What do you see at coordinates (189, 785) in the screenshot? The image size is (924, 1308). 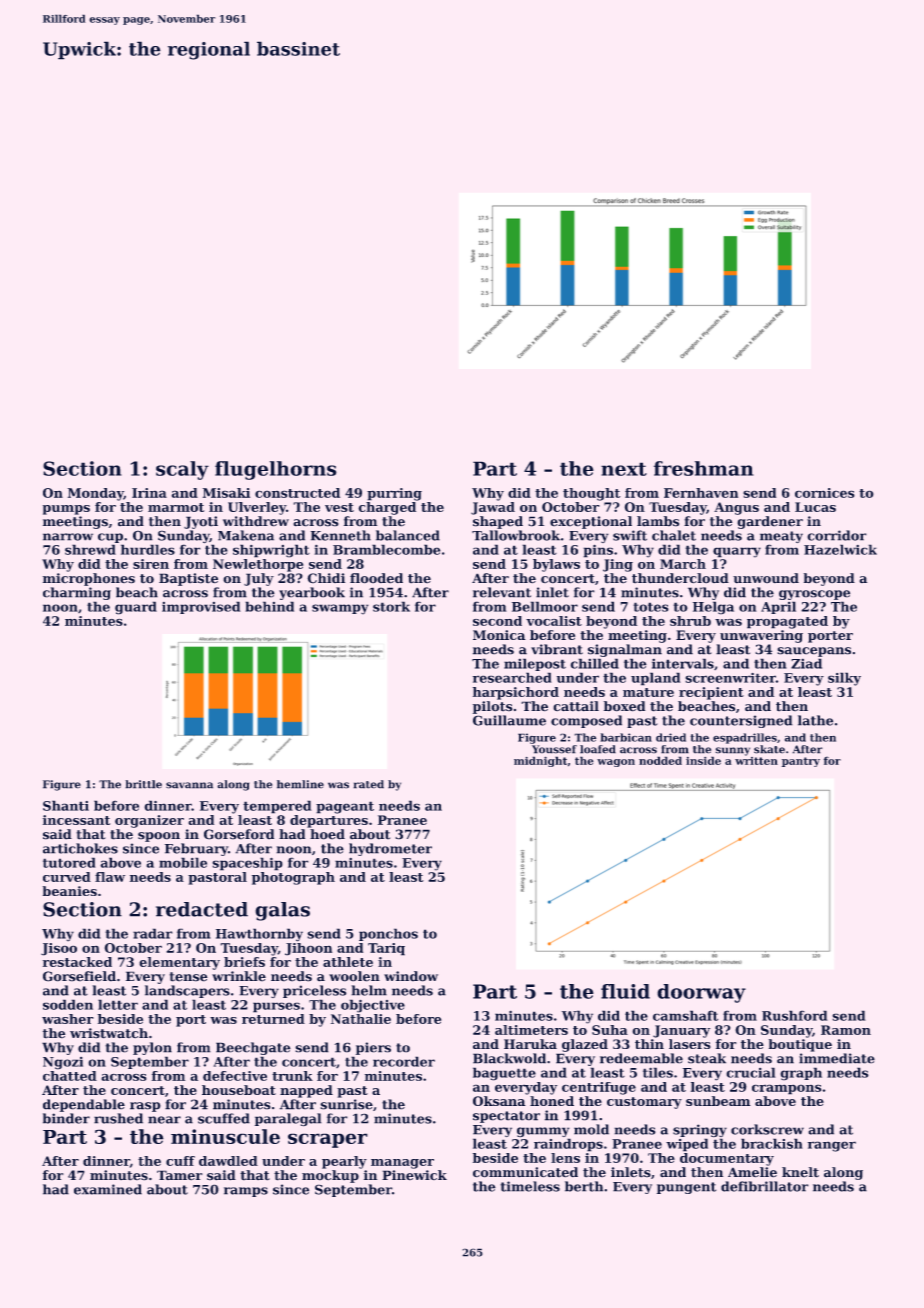 I see `savanna` at bounding box center [189, 785].
